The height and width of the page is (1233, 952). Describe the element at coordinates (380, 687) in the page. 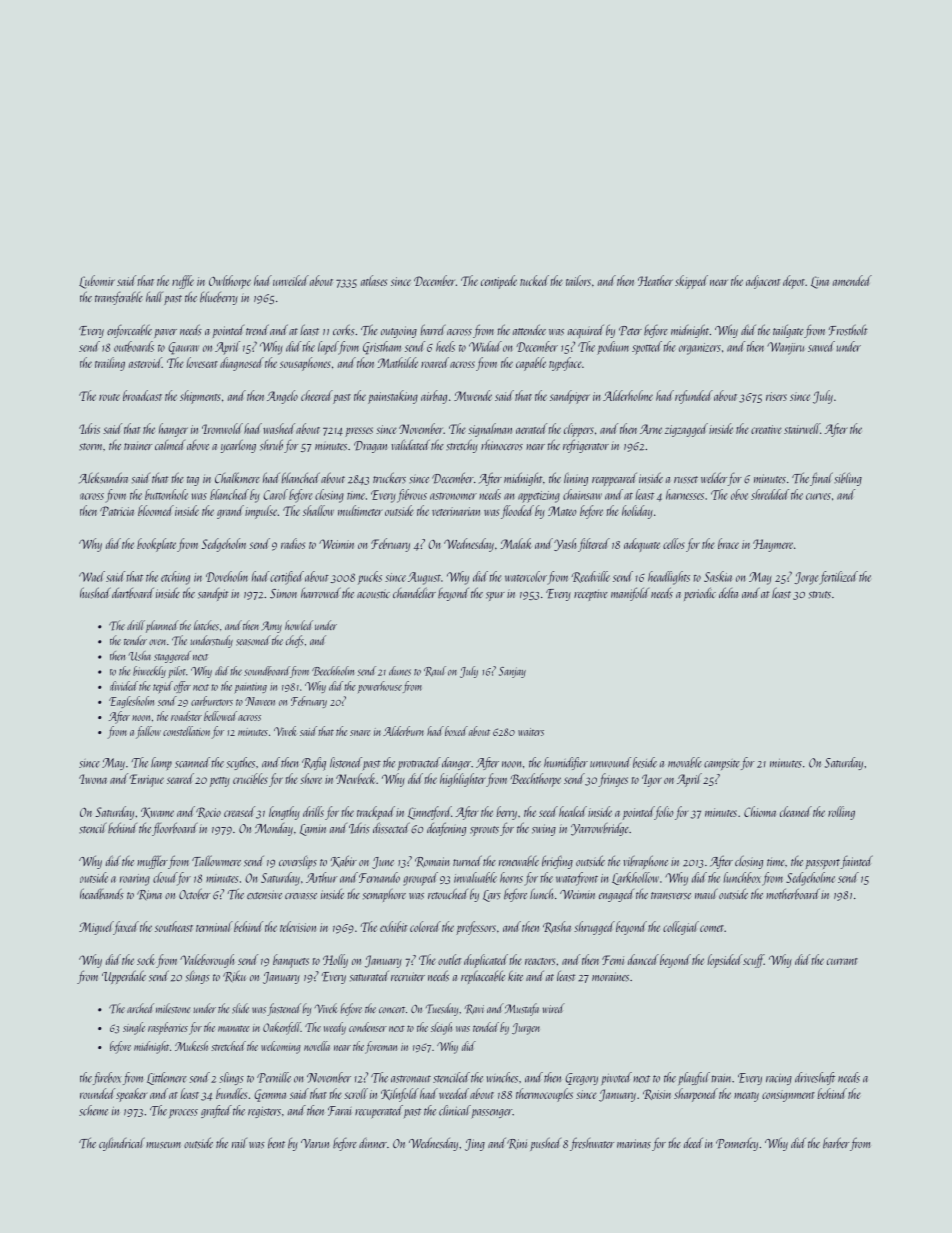

I see `powerhouse` at that location.
